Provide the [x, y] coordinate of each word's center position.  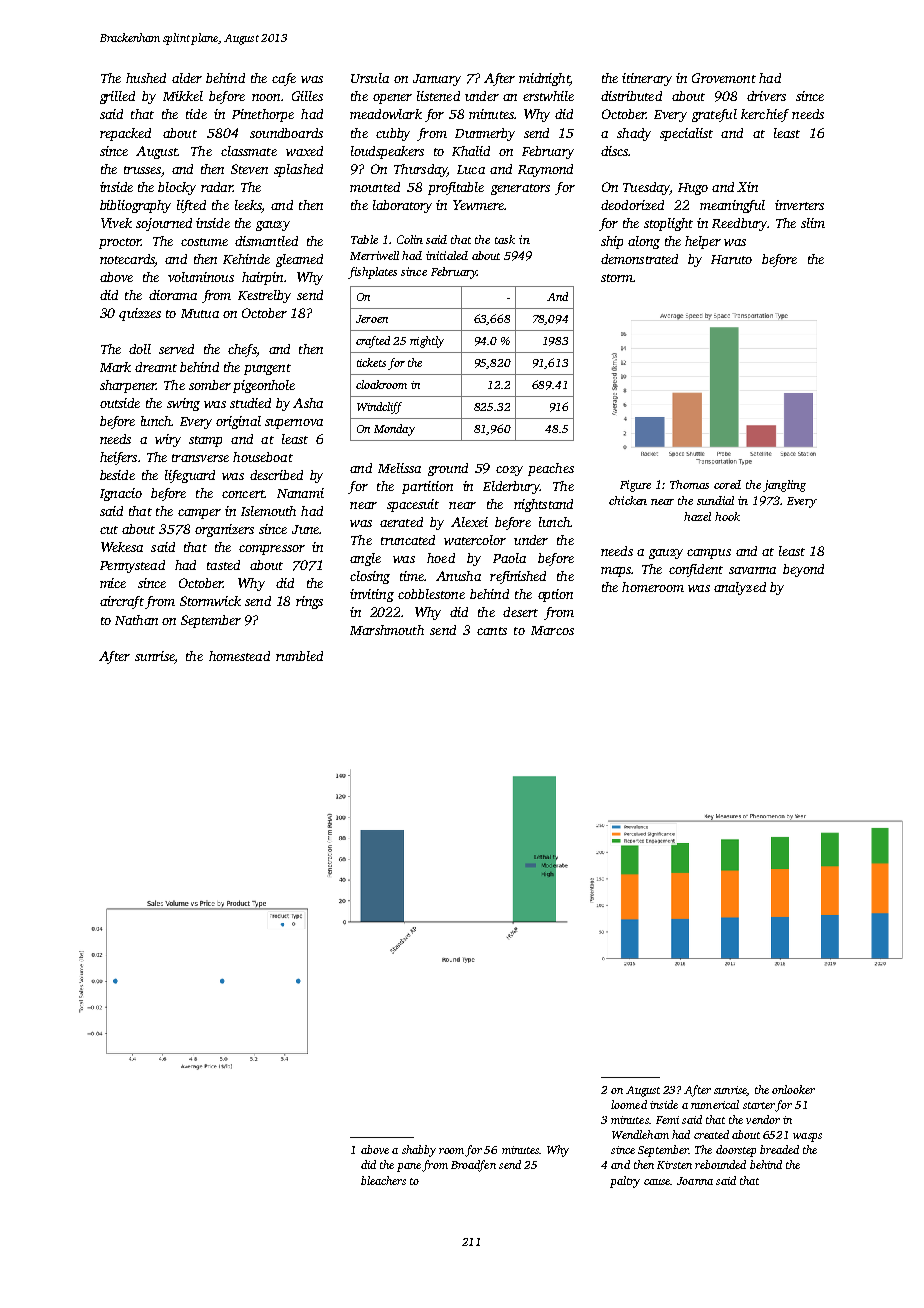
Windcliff [379, 408]
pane [409, 1167]
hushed [146, 78]
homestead [239, 656]
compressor [272, 550]
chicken [628, 500]
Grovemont [724, 78]
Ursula [370, 78]
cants [492, 631]
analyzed [740, 588]
